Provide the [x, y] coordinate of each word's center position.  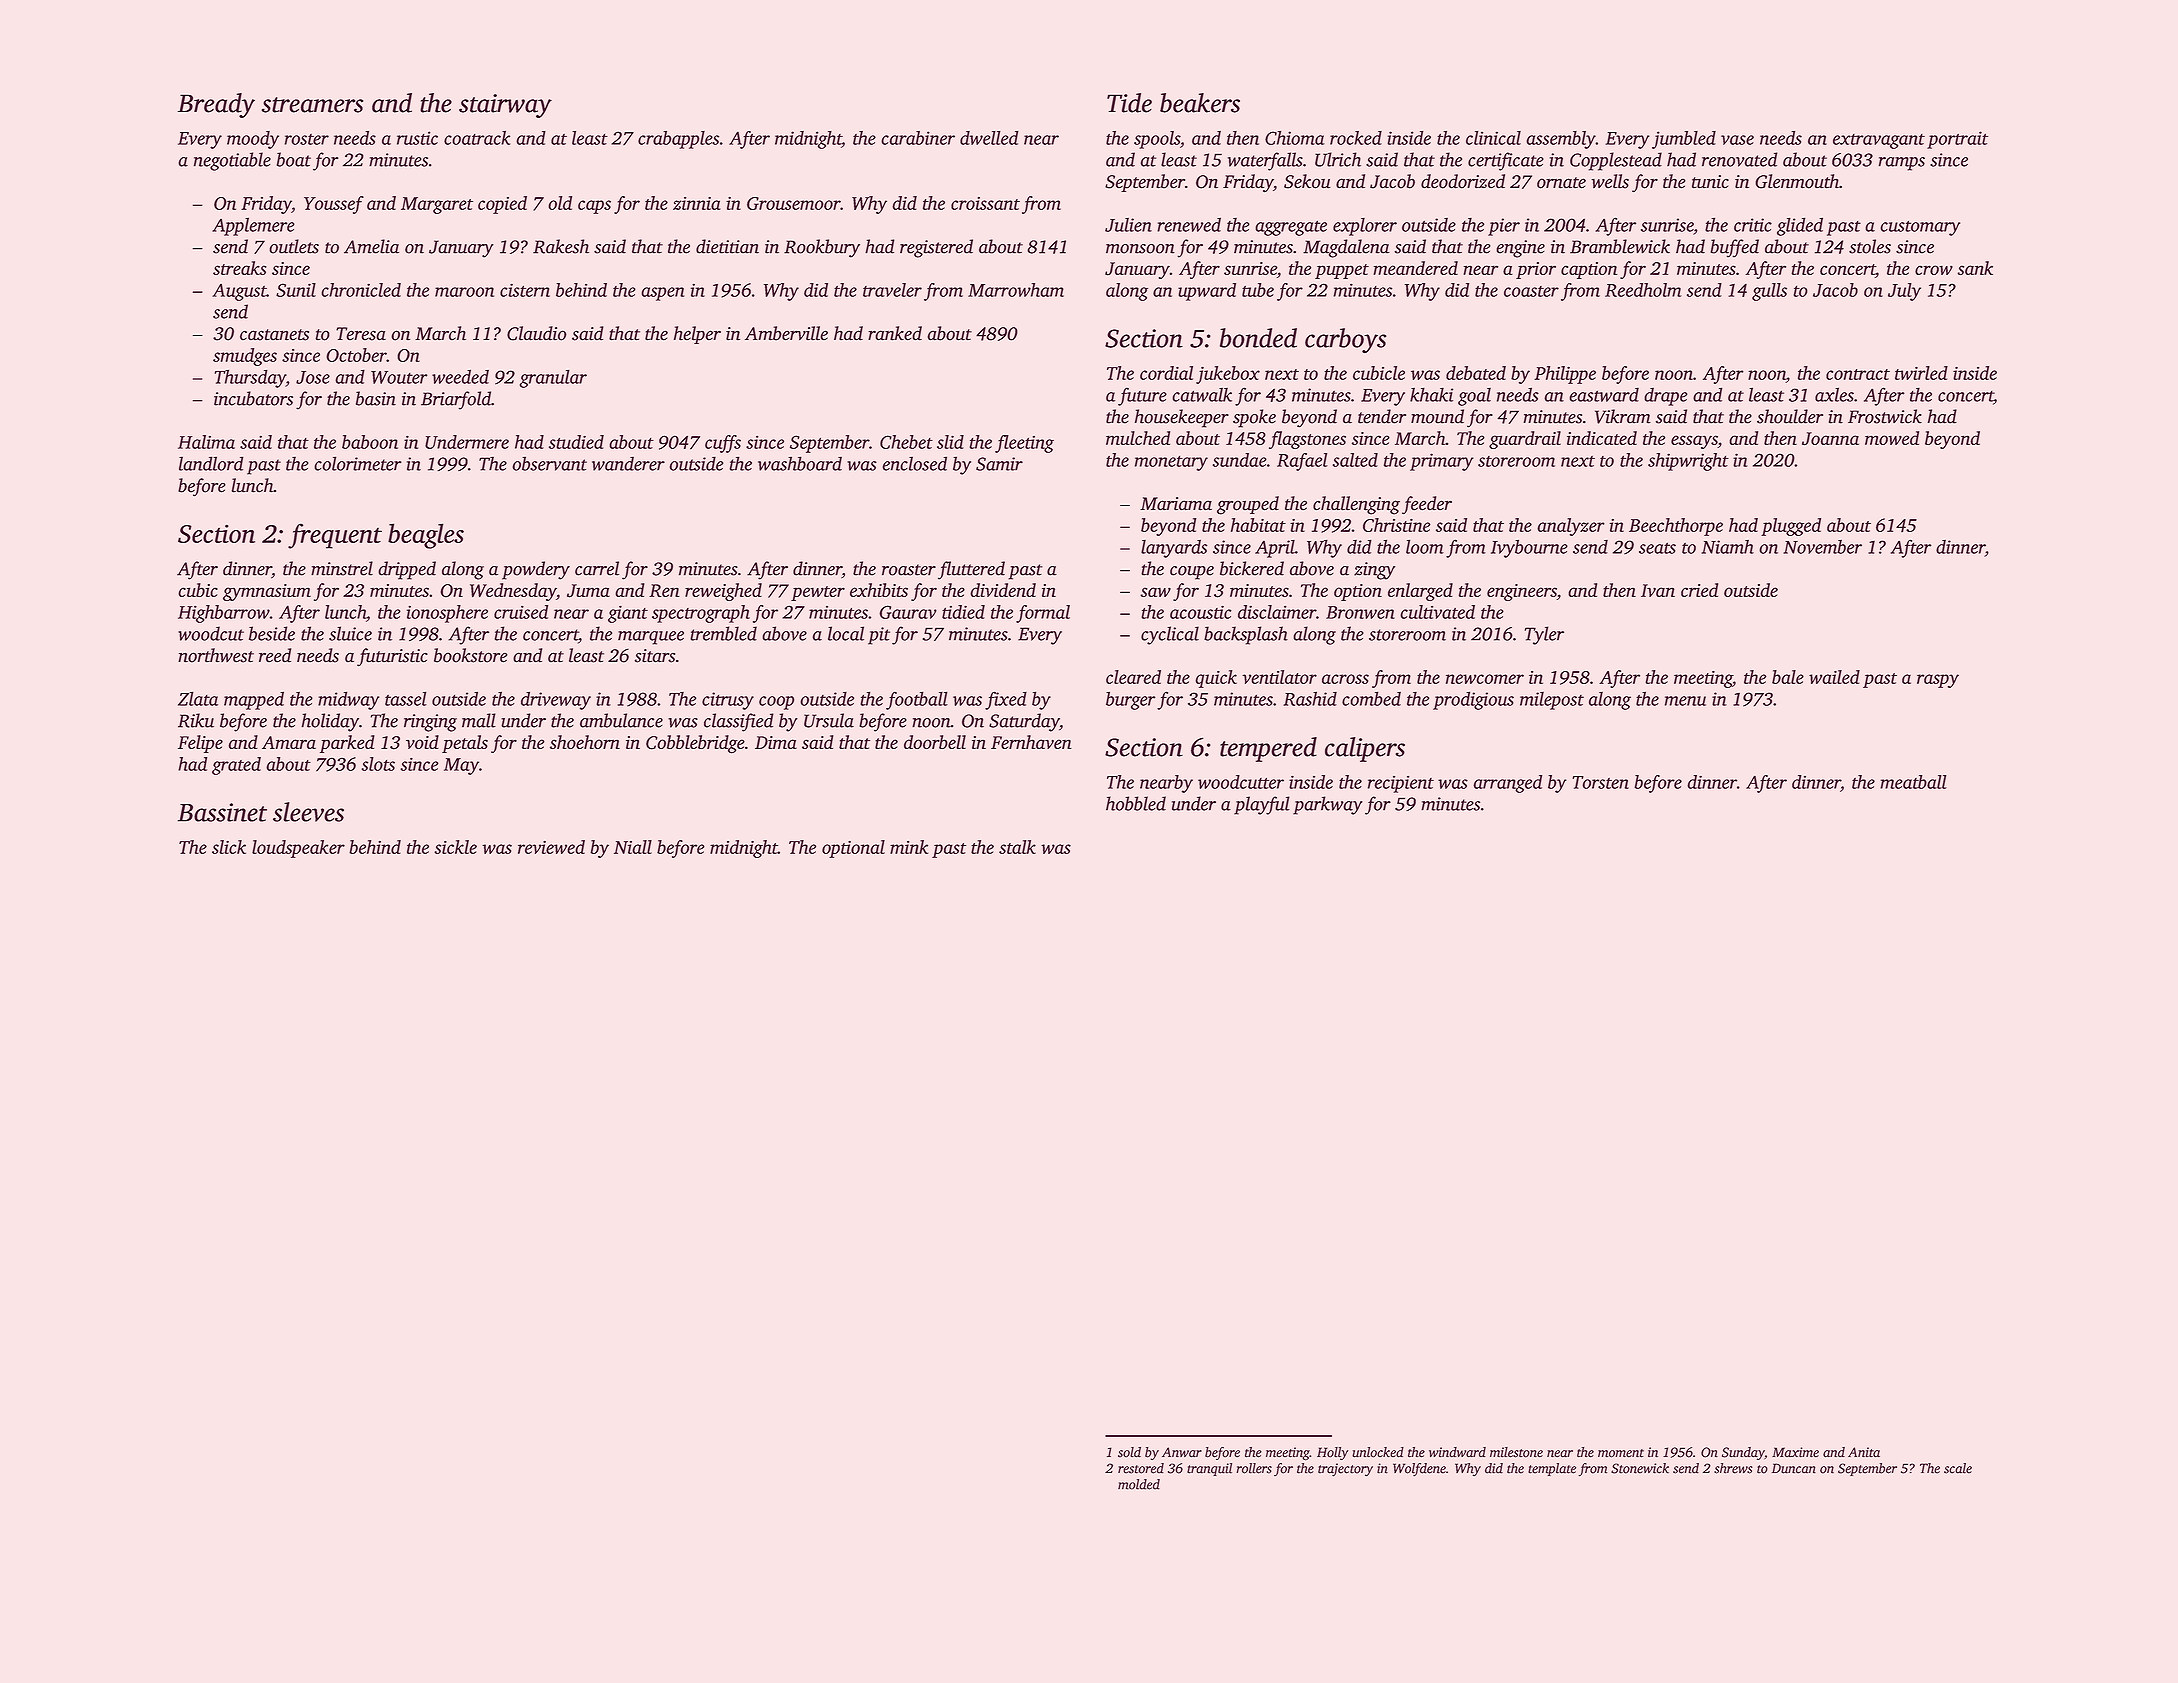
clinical [1493, 138]
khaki [1431, 394]
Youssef [334, 205]
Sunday [1743, 1453]
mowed [1892, 438]
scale [1958, 1468]
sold [1129, 1452]
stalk [1017, 847]
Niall [633, 847]
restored [1141, 1468]
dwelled [989, 138]
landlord [211, 463]
